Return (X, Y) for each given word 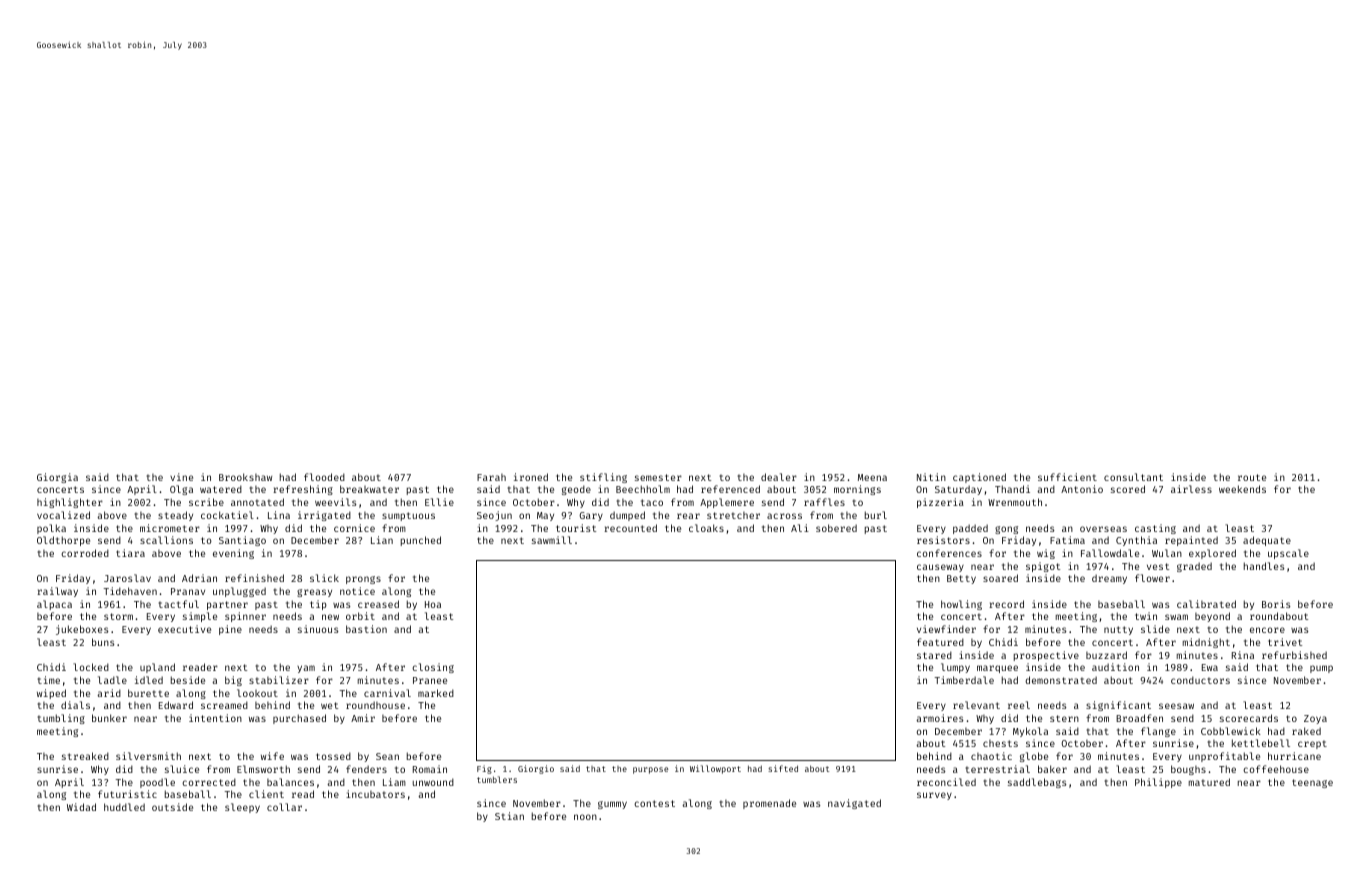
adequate (1267, 541)
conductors (1200, 680)
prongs (363, 580)
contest (654, 803)
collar (284, 807)
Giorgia (57, 478)
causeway (940, 568)
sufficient (1067, 477)
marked (436, 693)
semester (658, 477)
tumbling (61, 719)
